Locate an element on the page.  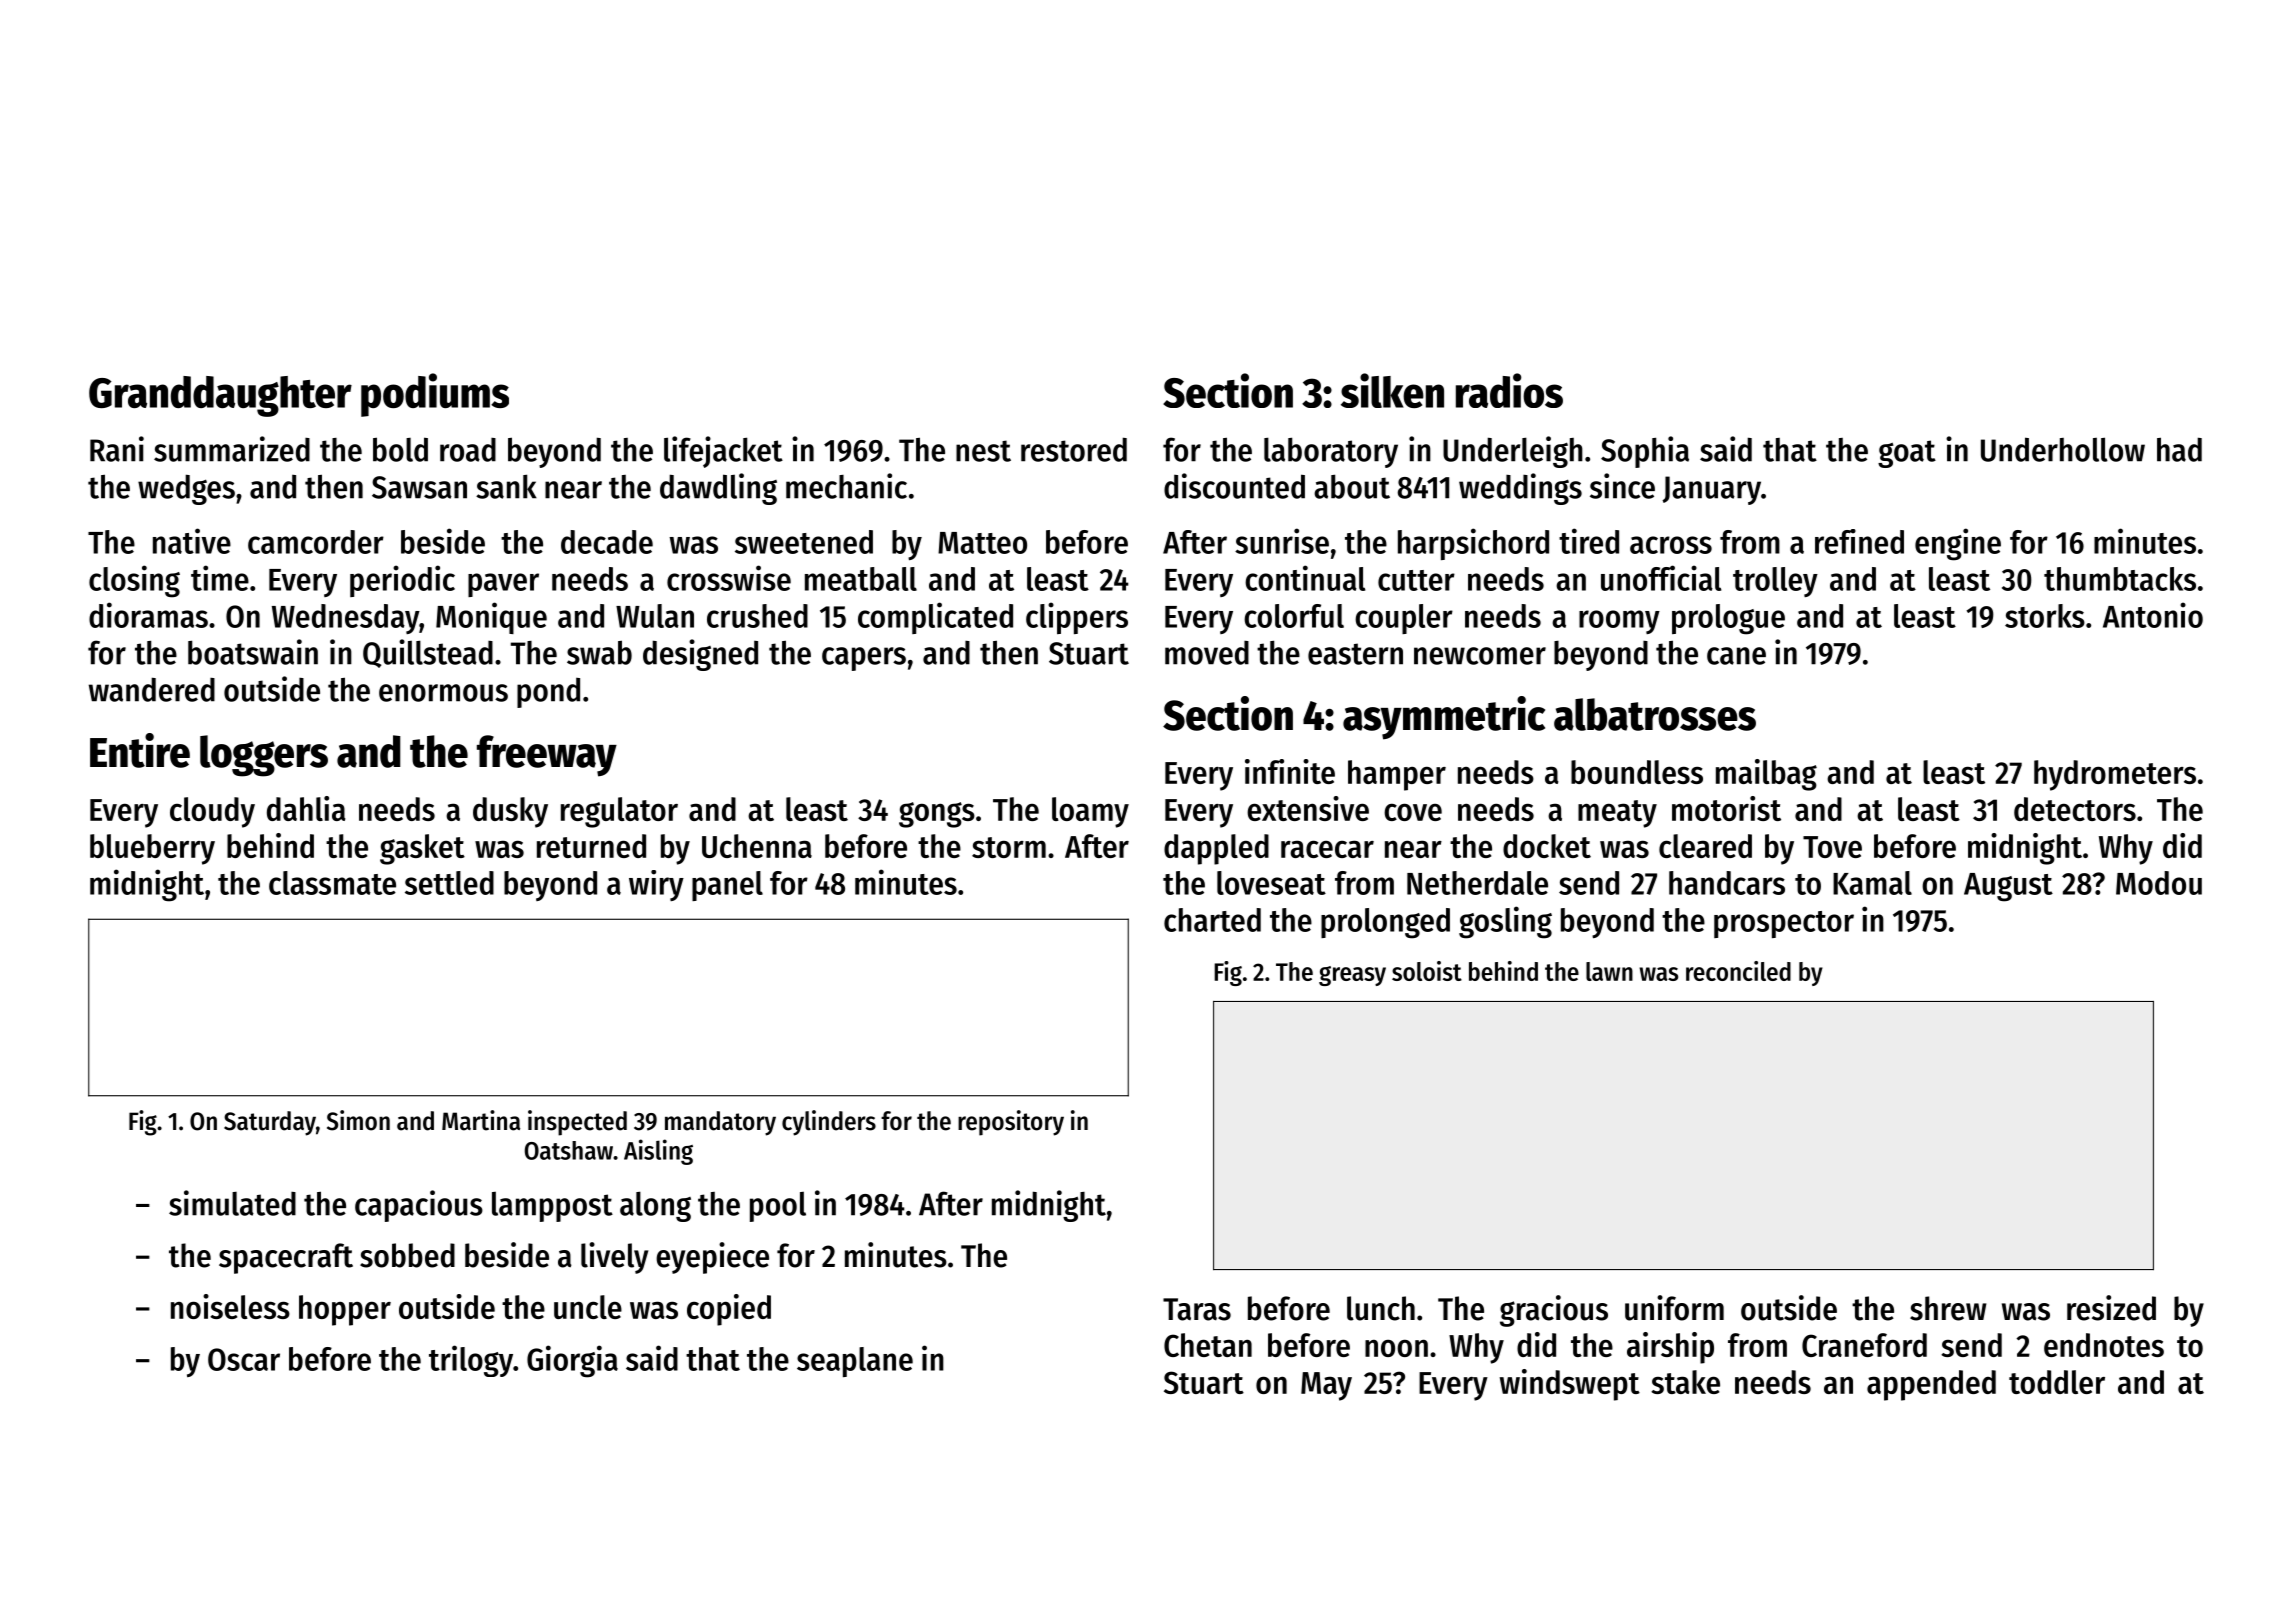
silken is located at coordinates (1392, 390).
